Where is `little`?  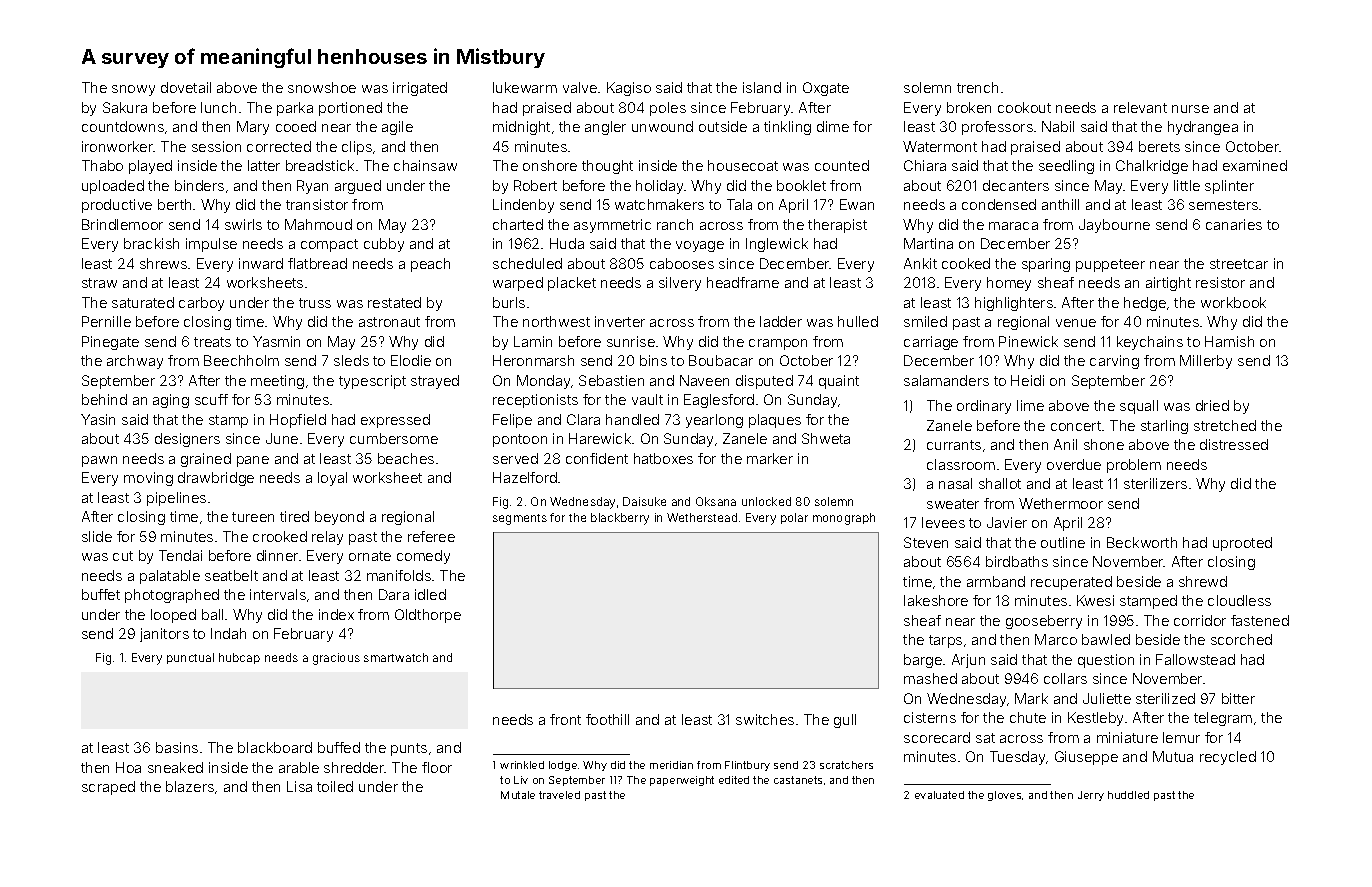
little is located at coordinates (1187, 185).
